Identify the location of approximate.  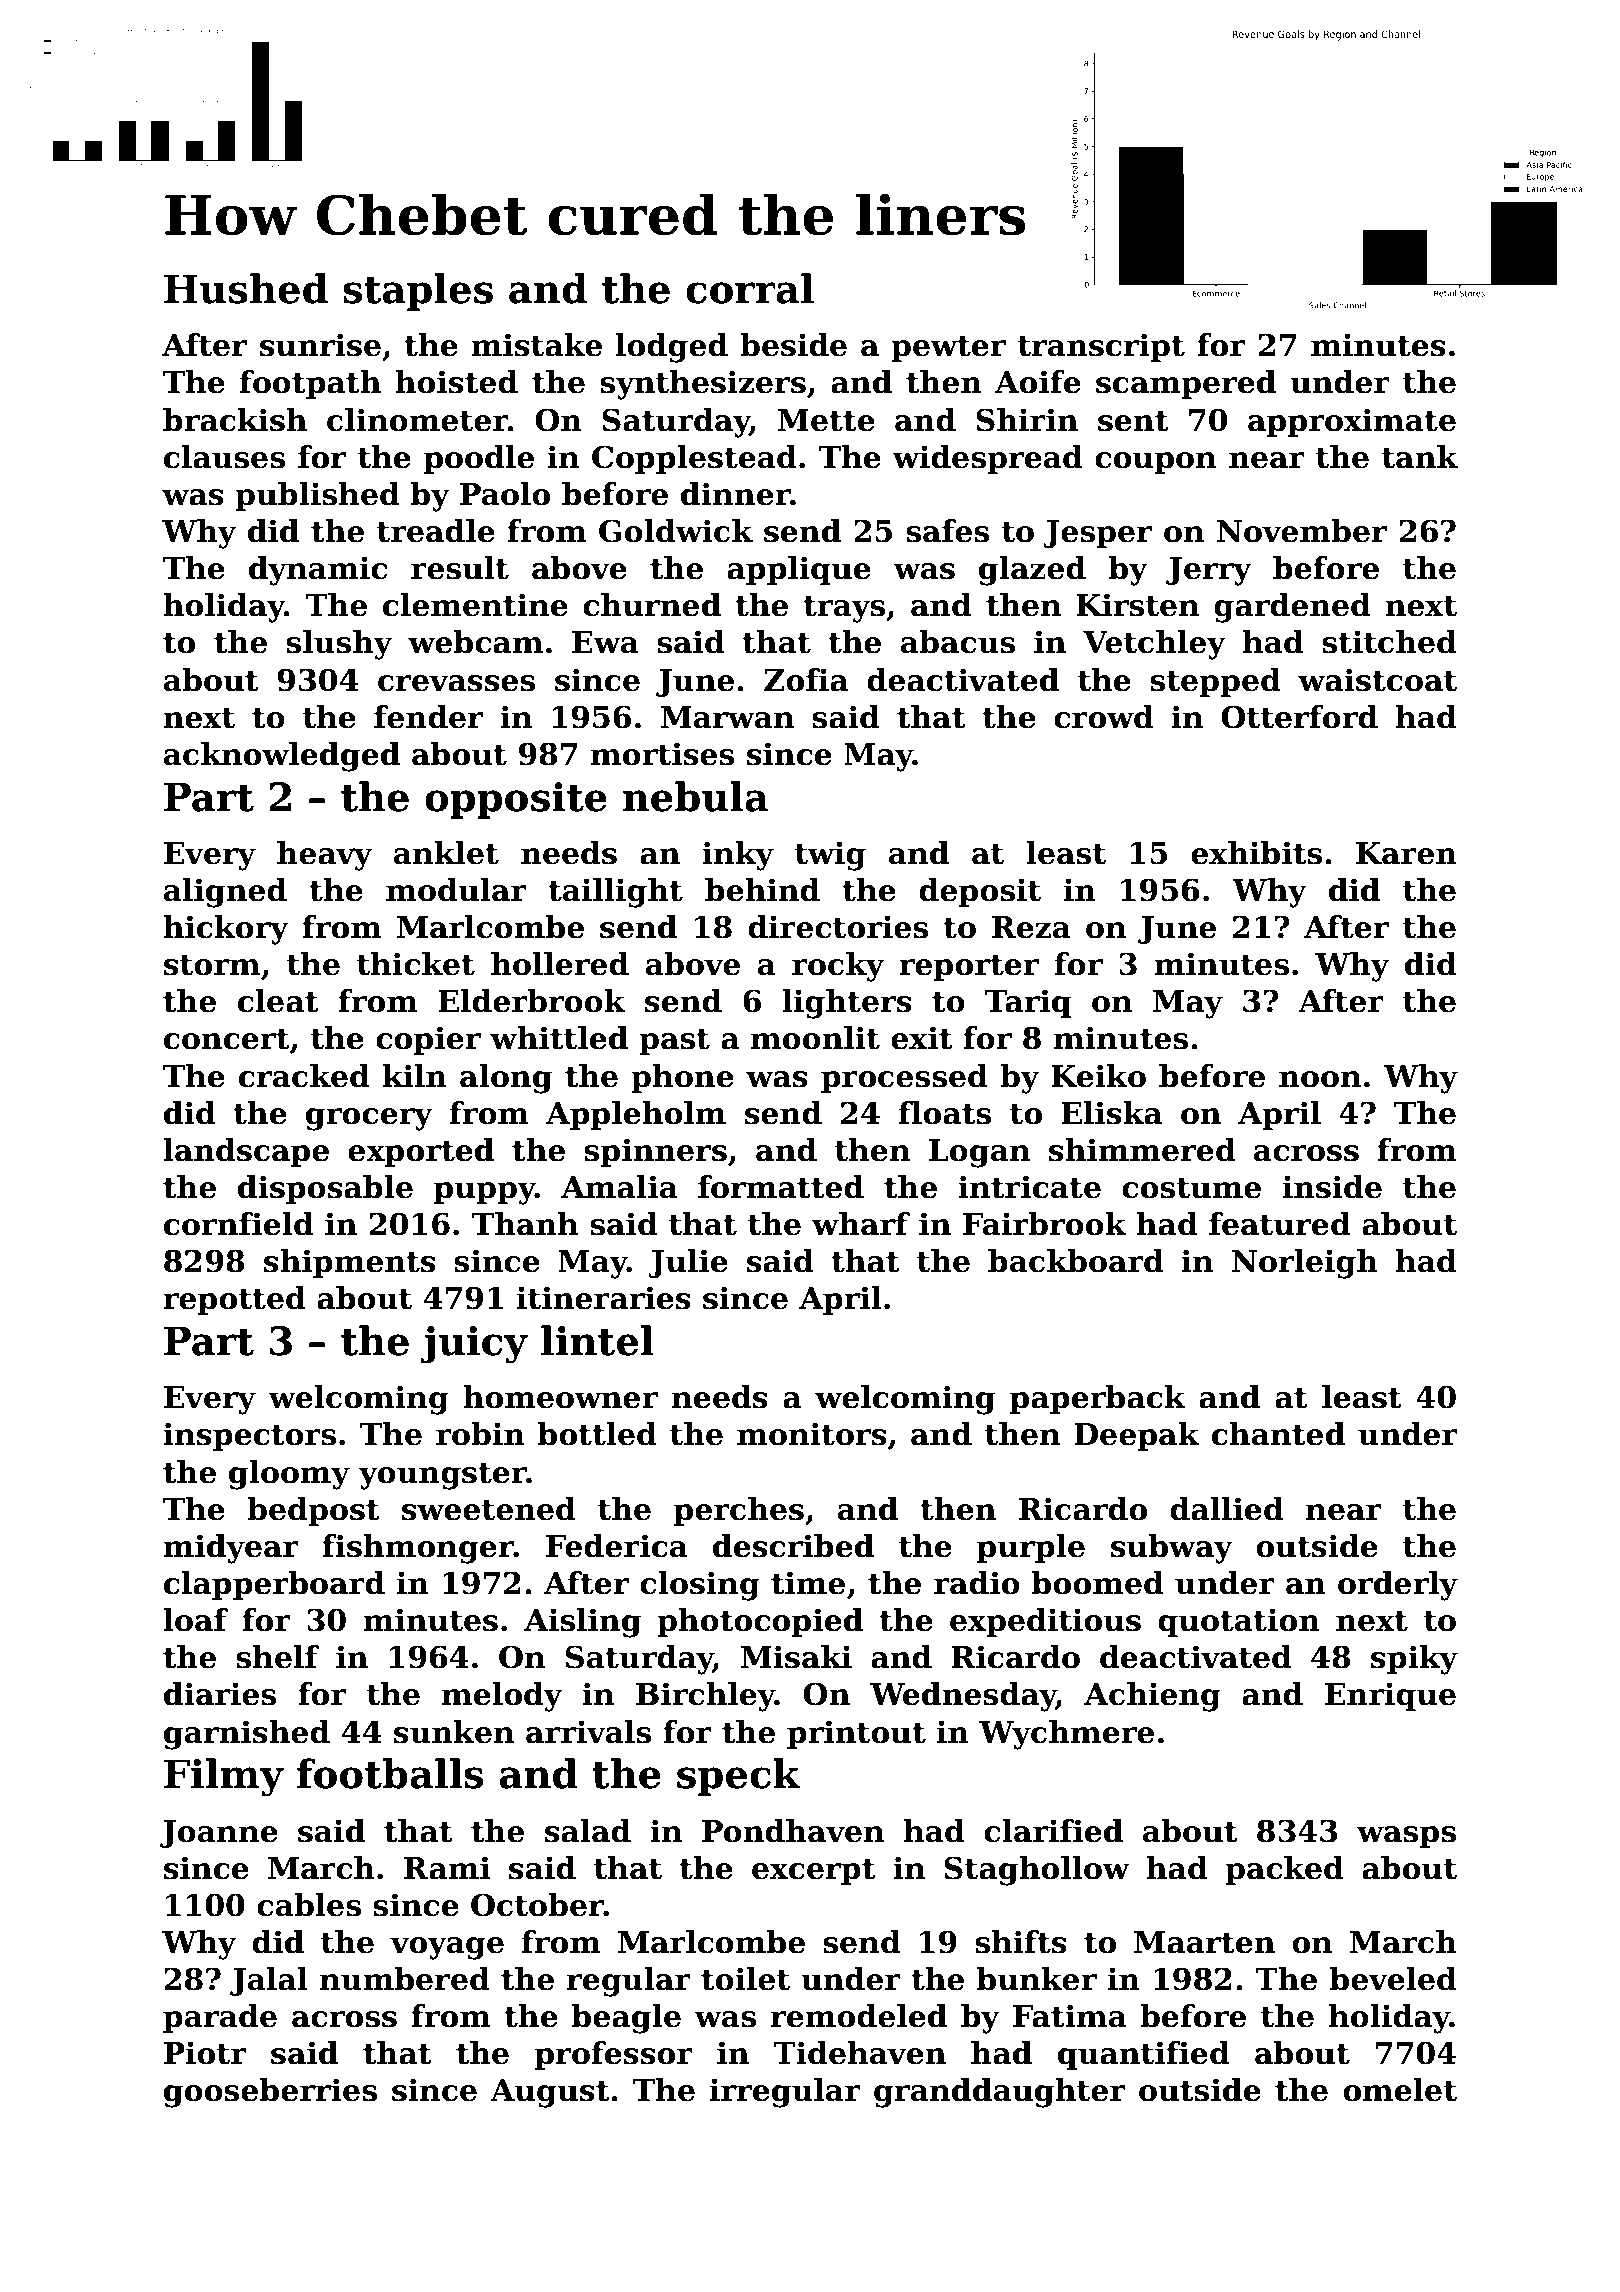
(1352, 422).
